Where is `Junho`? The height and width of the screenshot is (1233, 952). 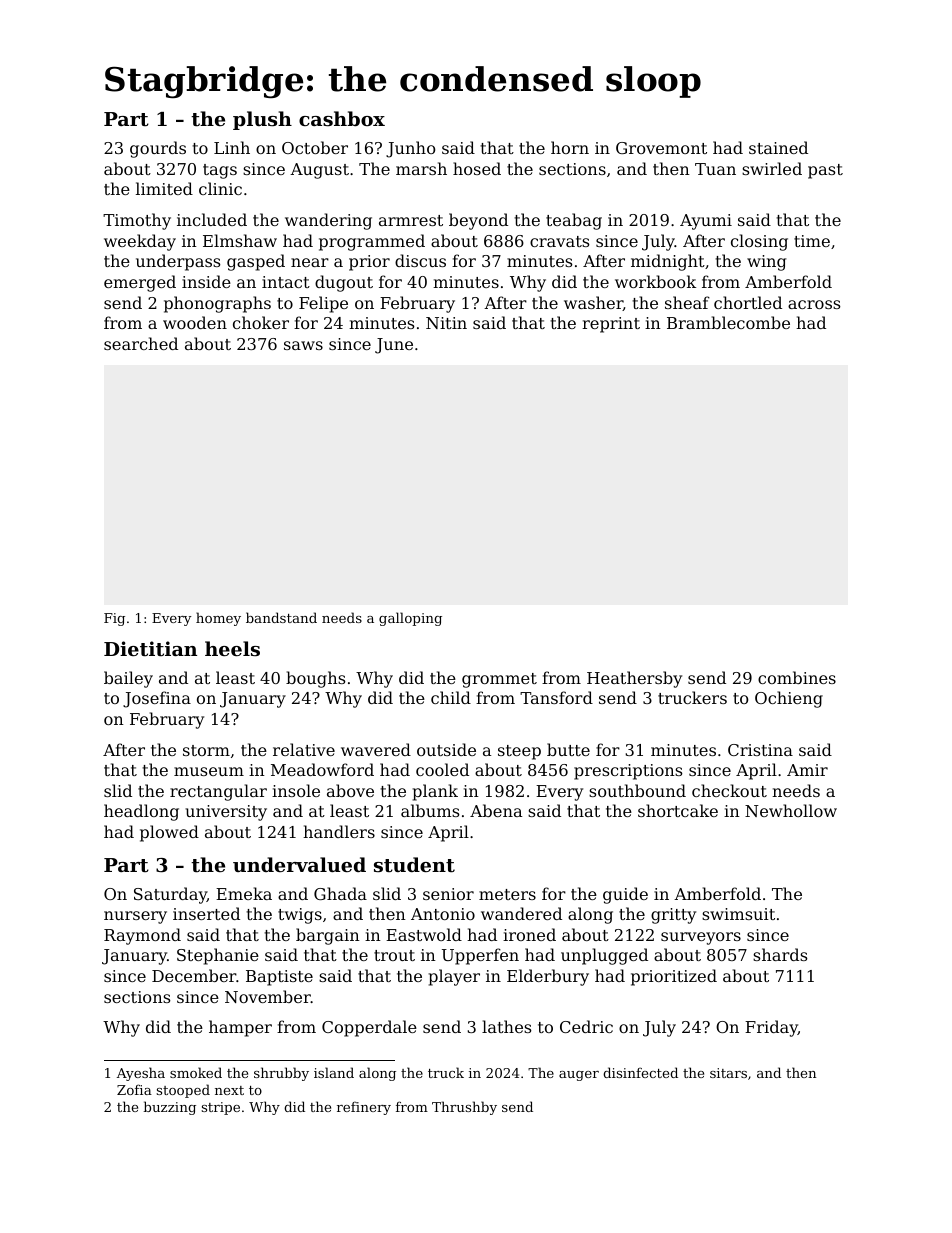 Junho is located at coordinates (410, 149).
